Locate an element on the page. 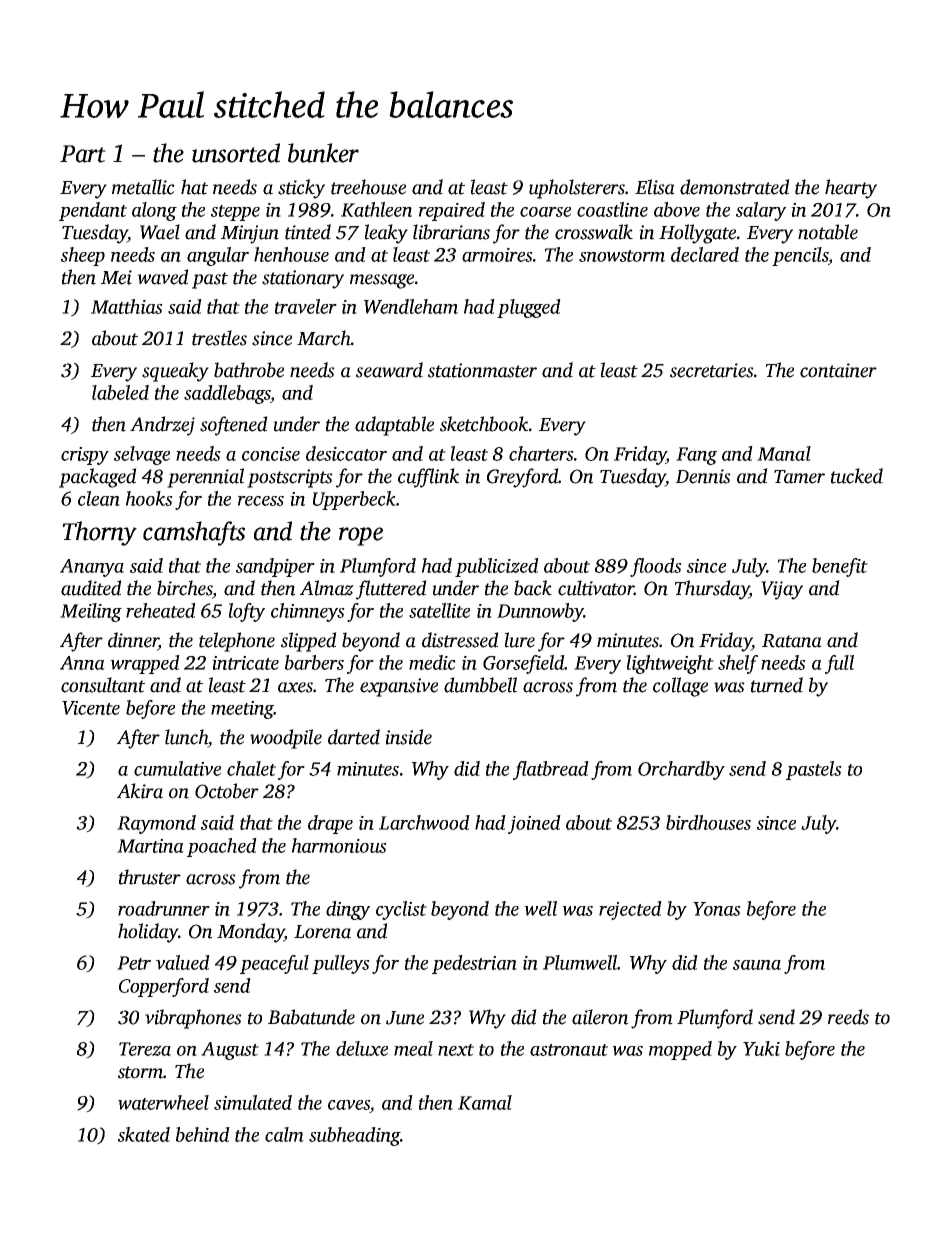  waterwheel is located at coordinates (163, 1102).
